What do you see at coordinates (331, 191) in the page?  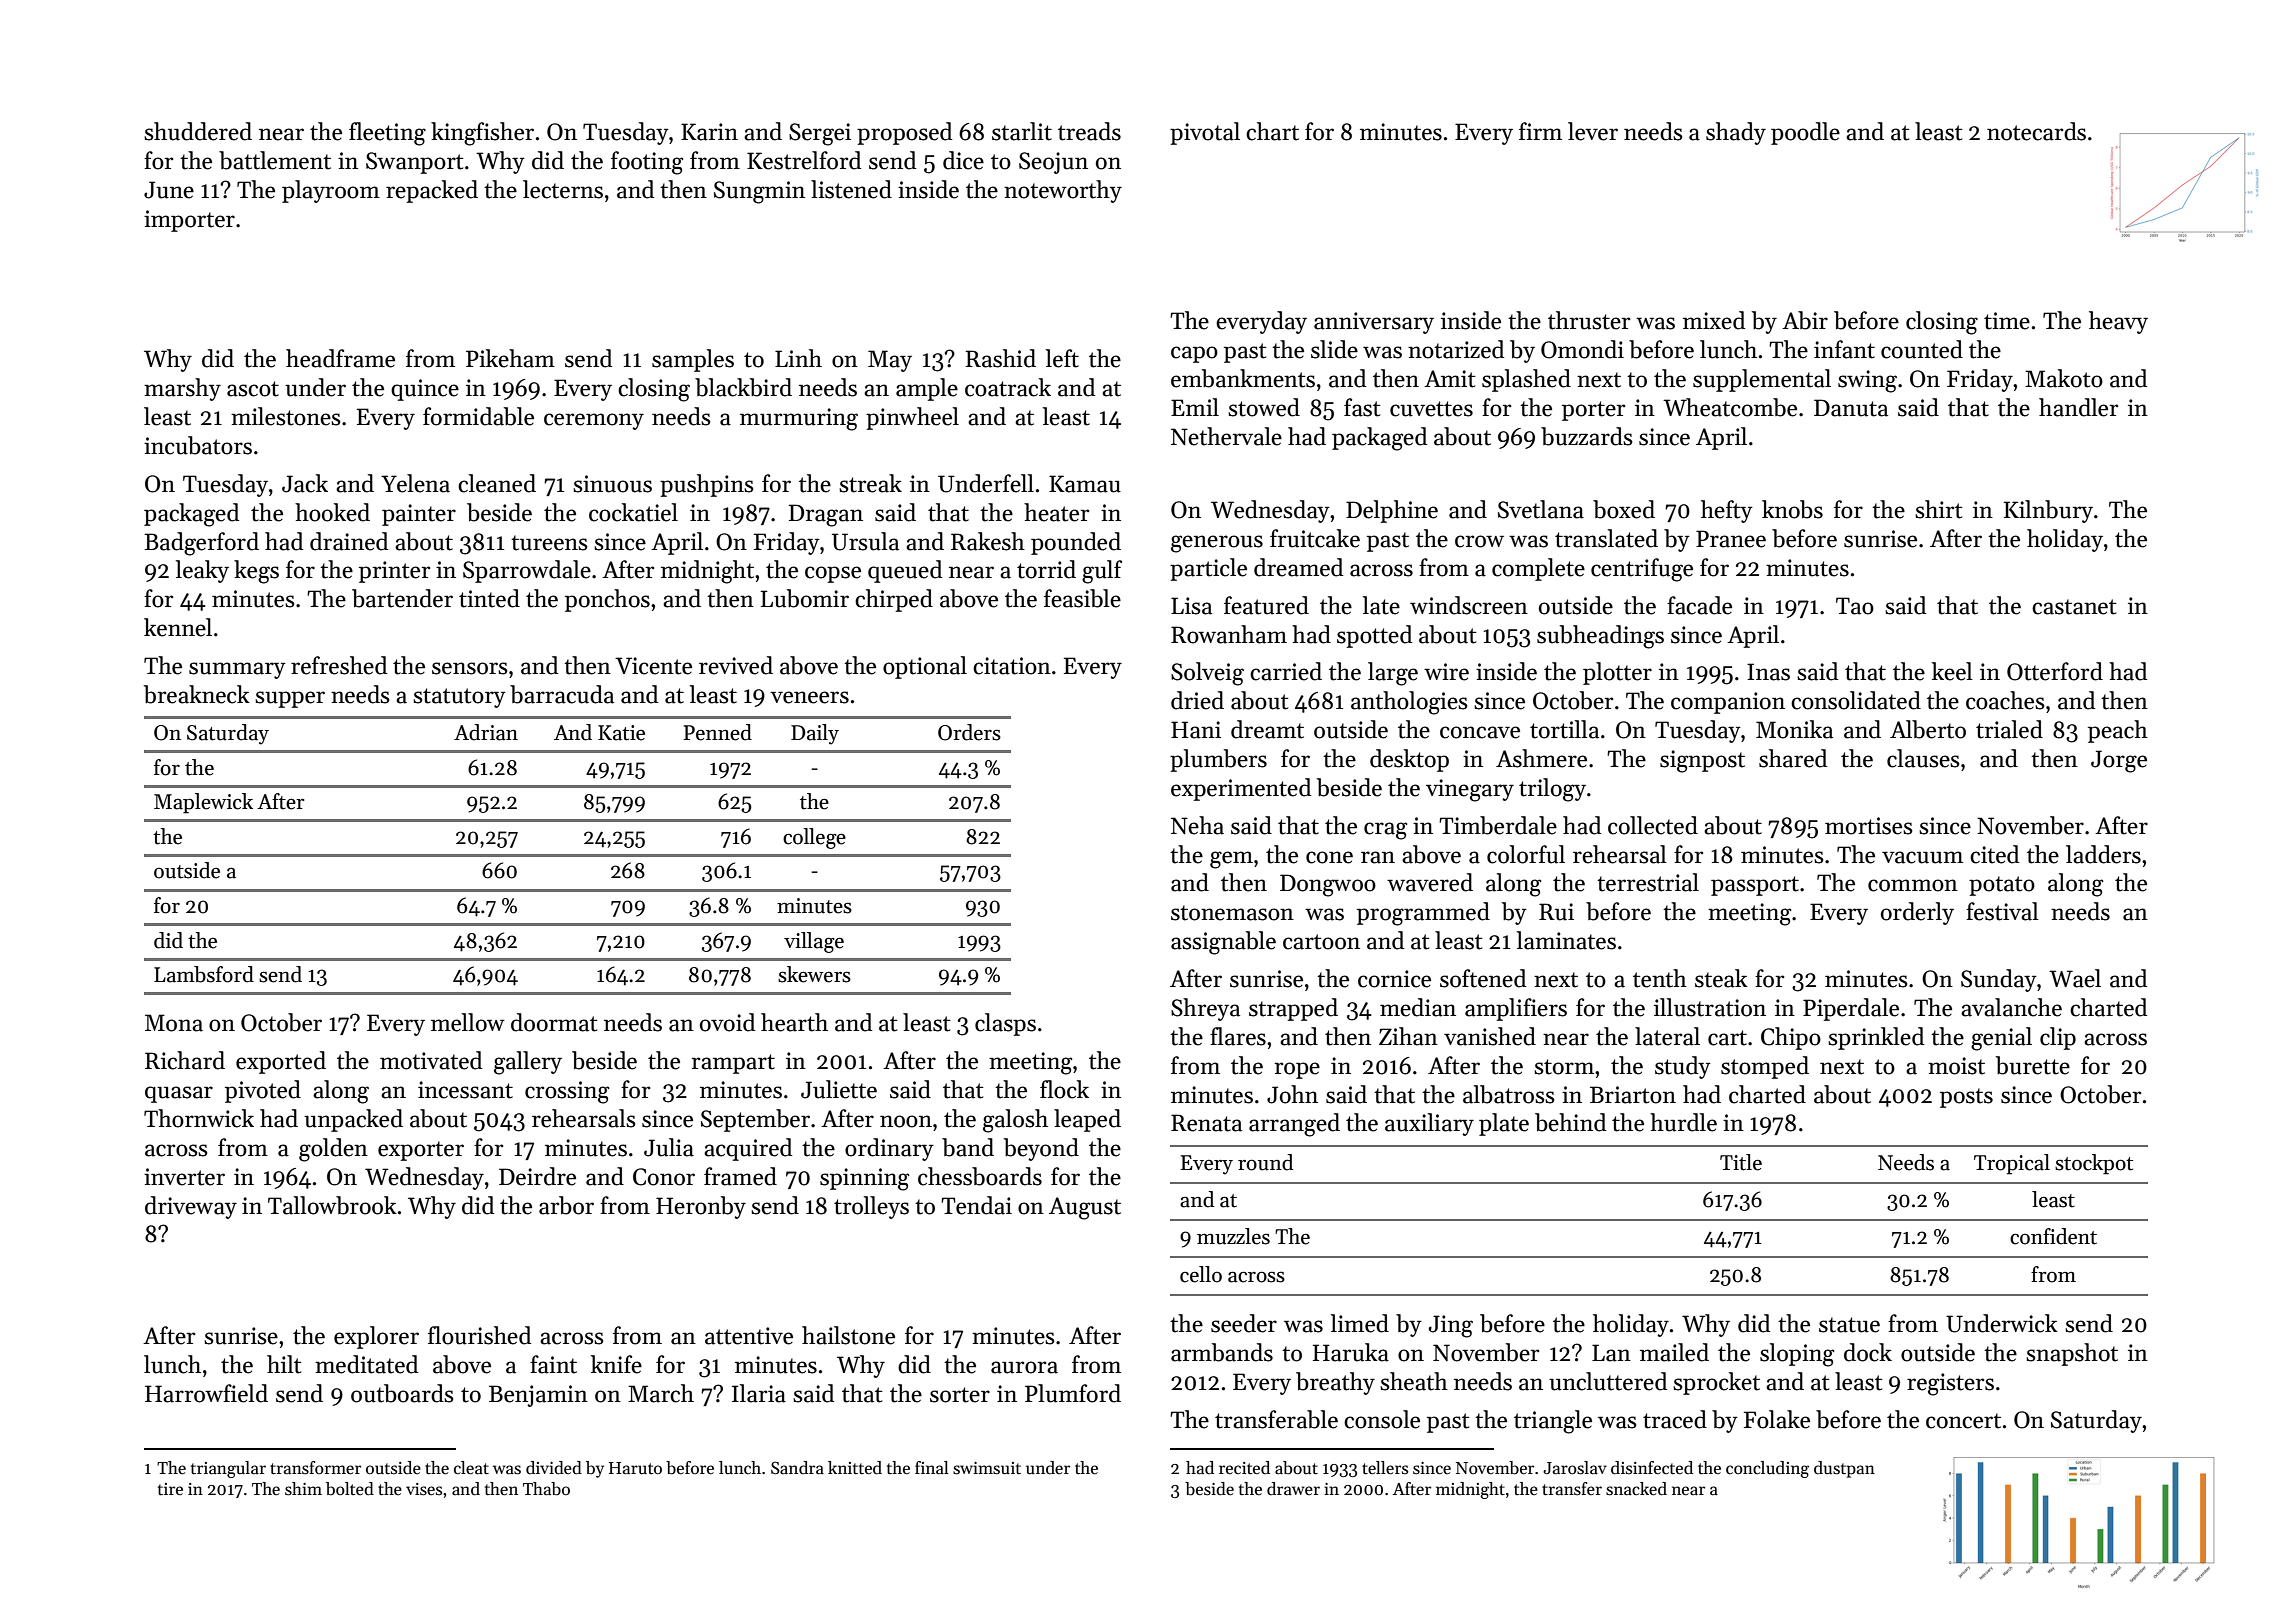 I see `playroom` at bounding box center [331, 191].
